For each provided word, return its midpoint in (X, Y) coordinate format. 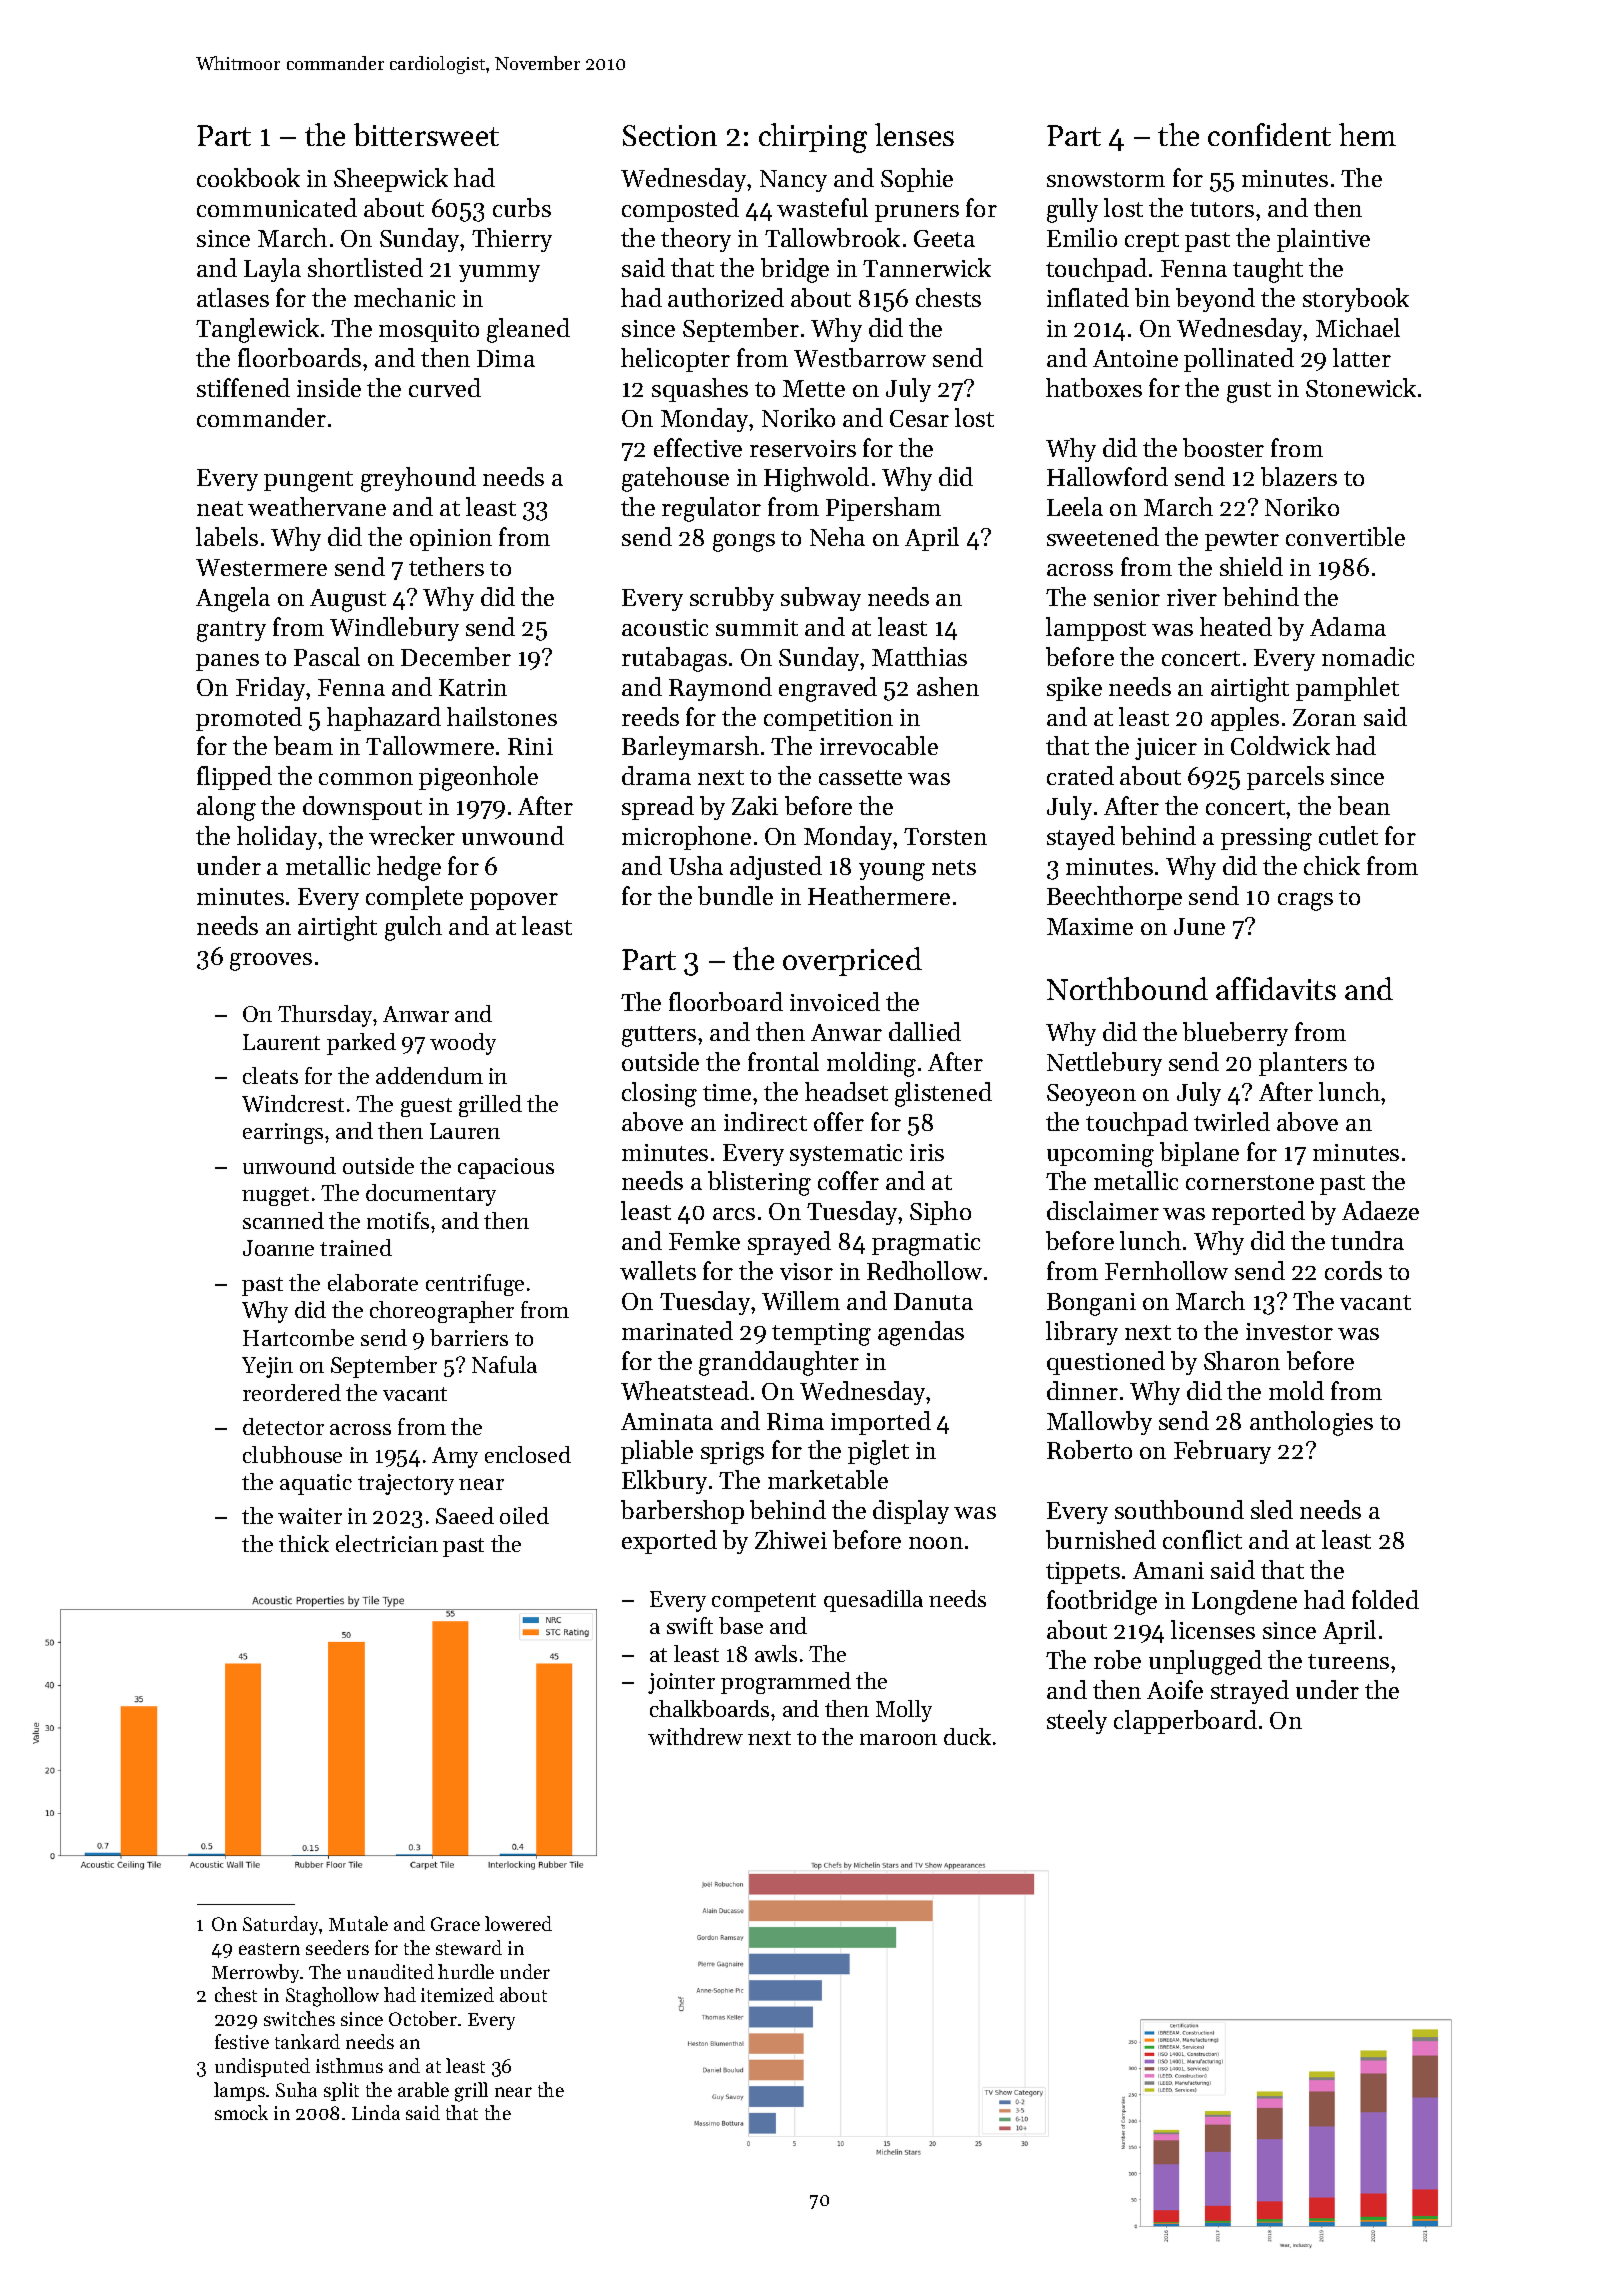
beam (303, 745)
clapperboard (1185, 1722)
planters (1303, 1064)
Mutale (358, 1923)
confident (1269, 134)
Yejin (267, 1367)
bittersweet (426, 134)
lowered (518, 1923)
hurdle (466, 1971)
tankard (307, 2041)
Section (670, 135)
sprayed (789, 1243)
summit (757, 627)
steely (1077, 1722)
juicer (1166, 749)
